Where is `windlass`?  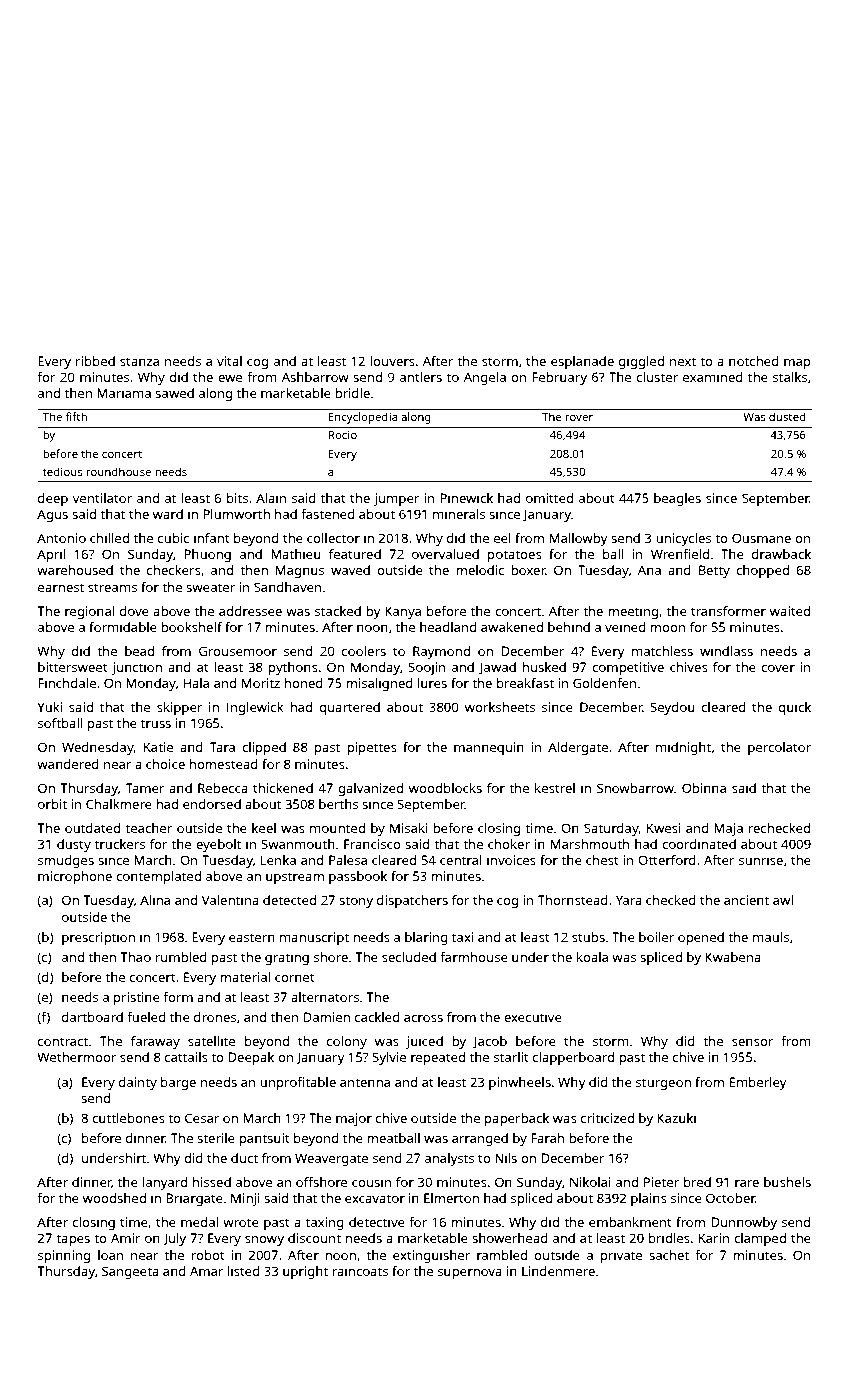 windlass is located at coordinates (726, 651).
